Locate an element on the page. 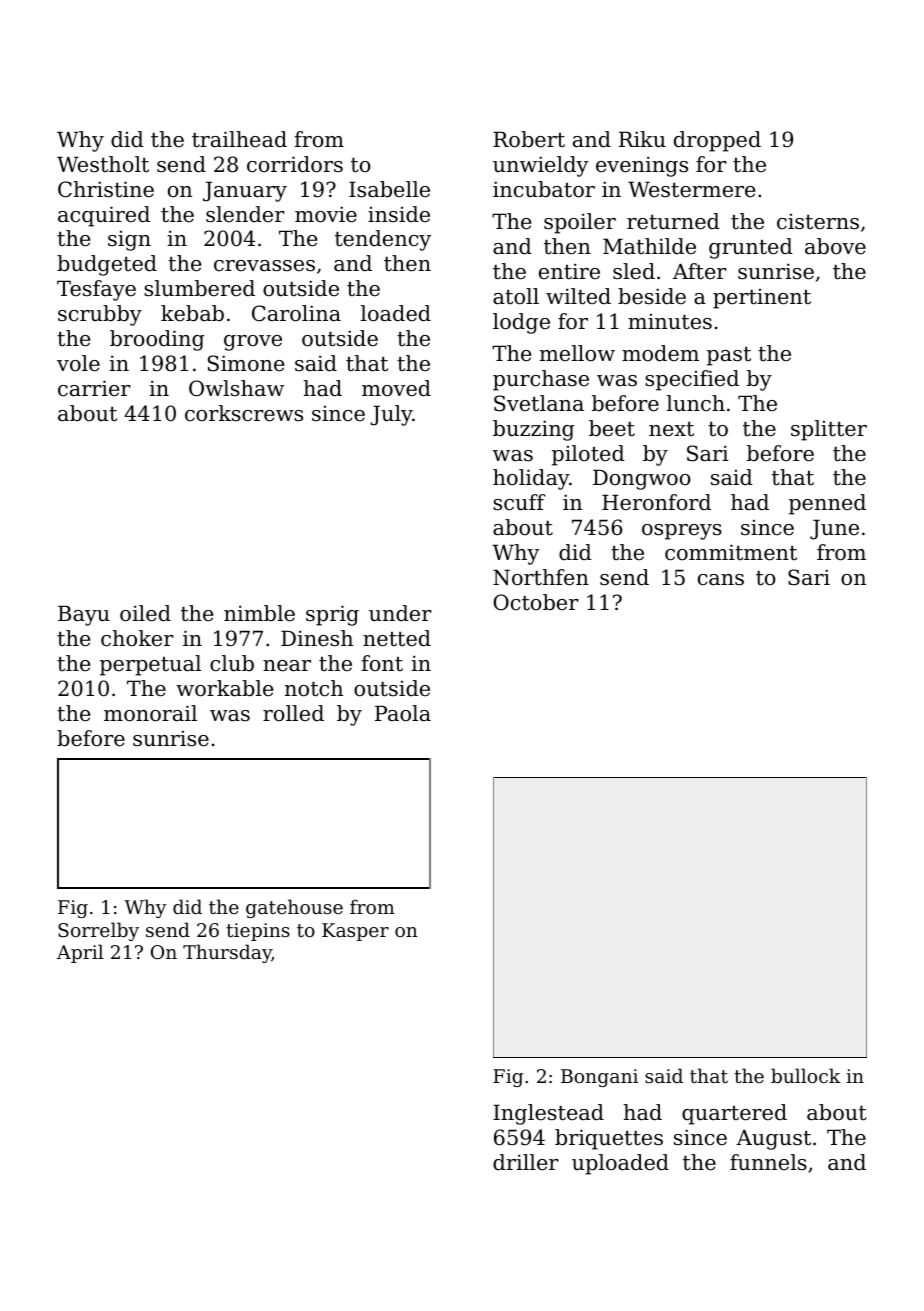 Image resolution: width=924 pixels, height=1311 pixels. lodge is located at coordinates (521, 323).
